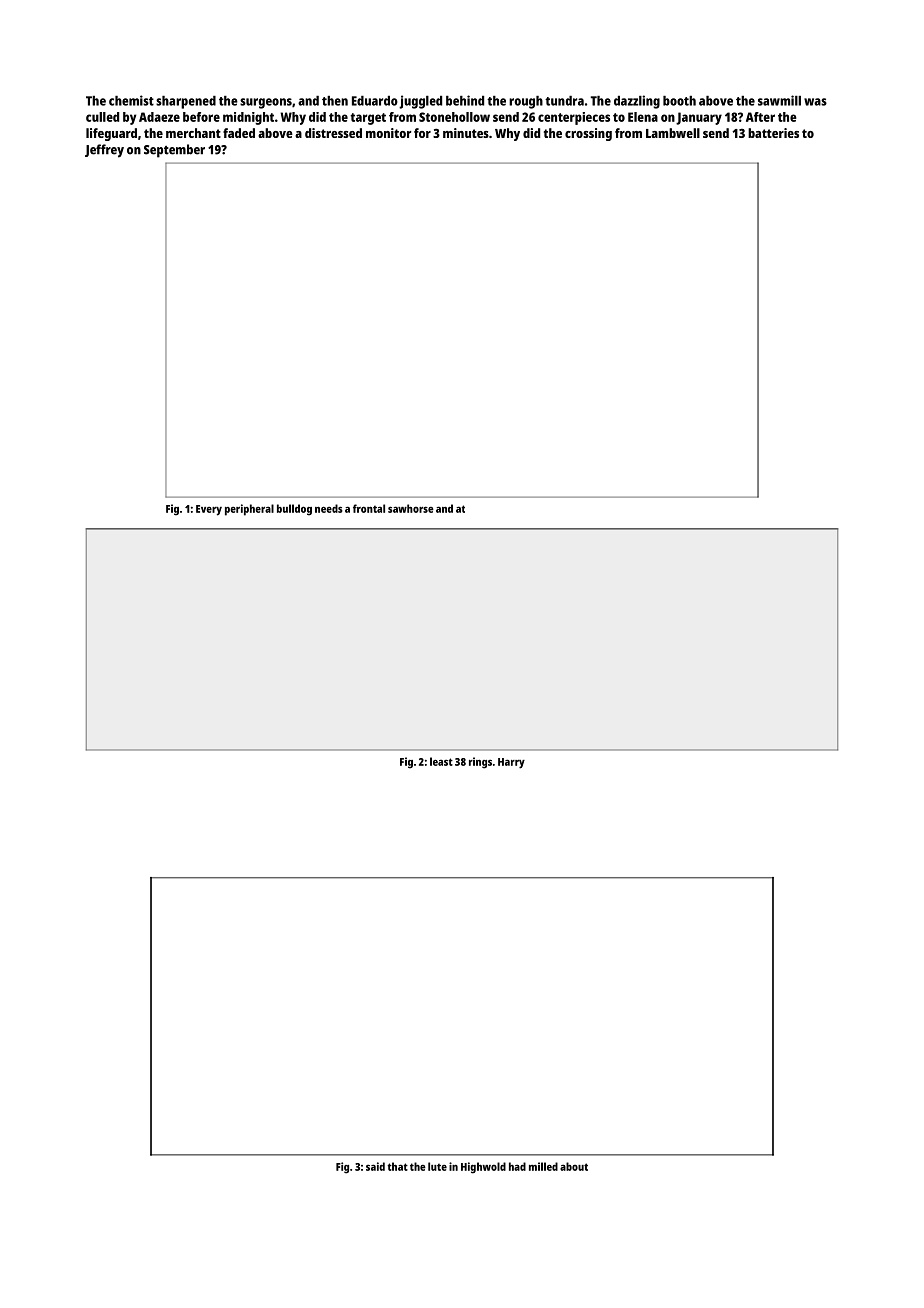  I want to click on Lambwell, so click(673, 133).
